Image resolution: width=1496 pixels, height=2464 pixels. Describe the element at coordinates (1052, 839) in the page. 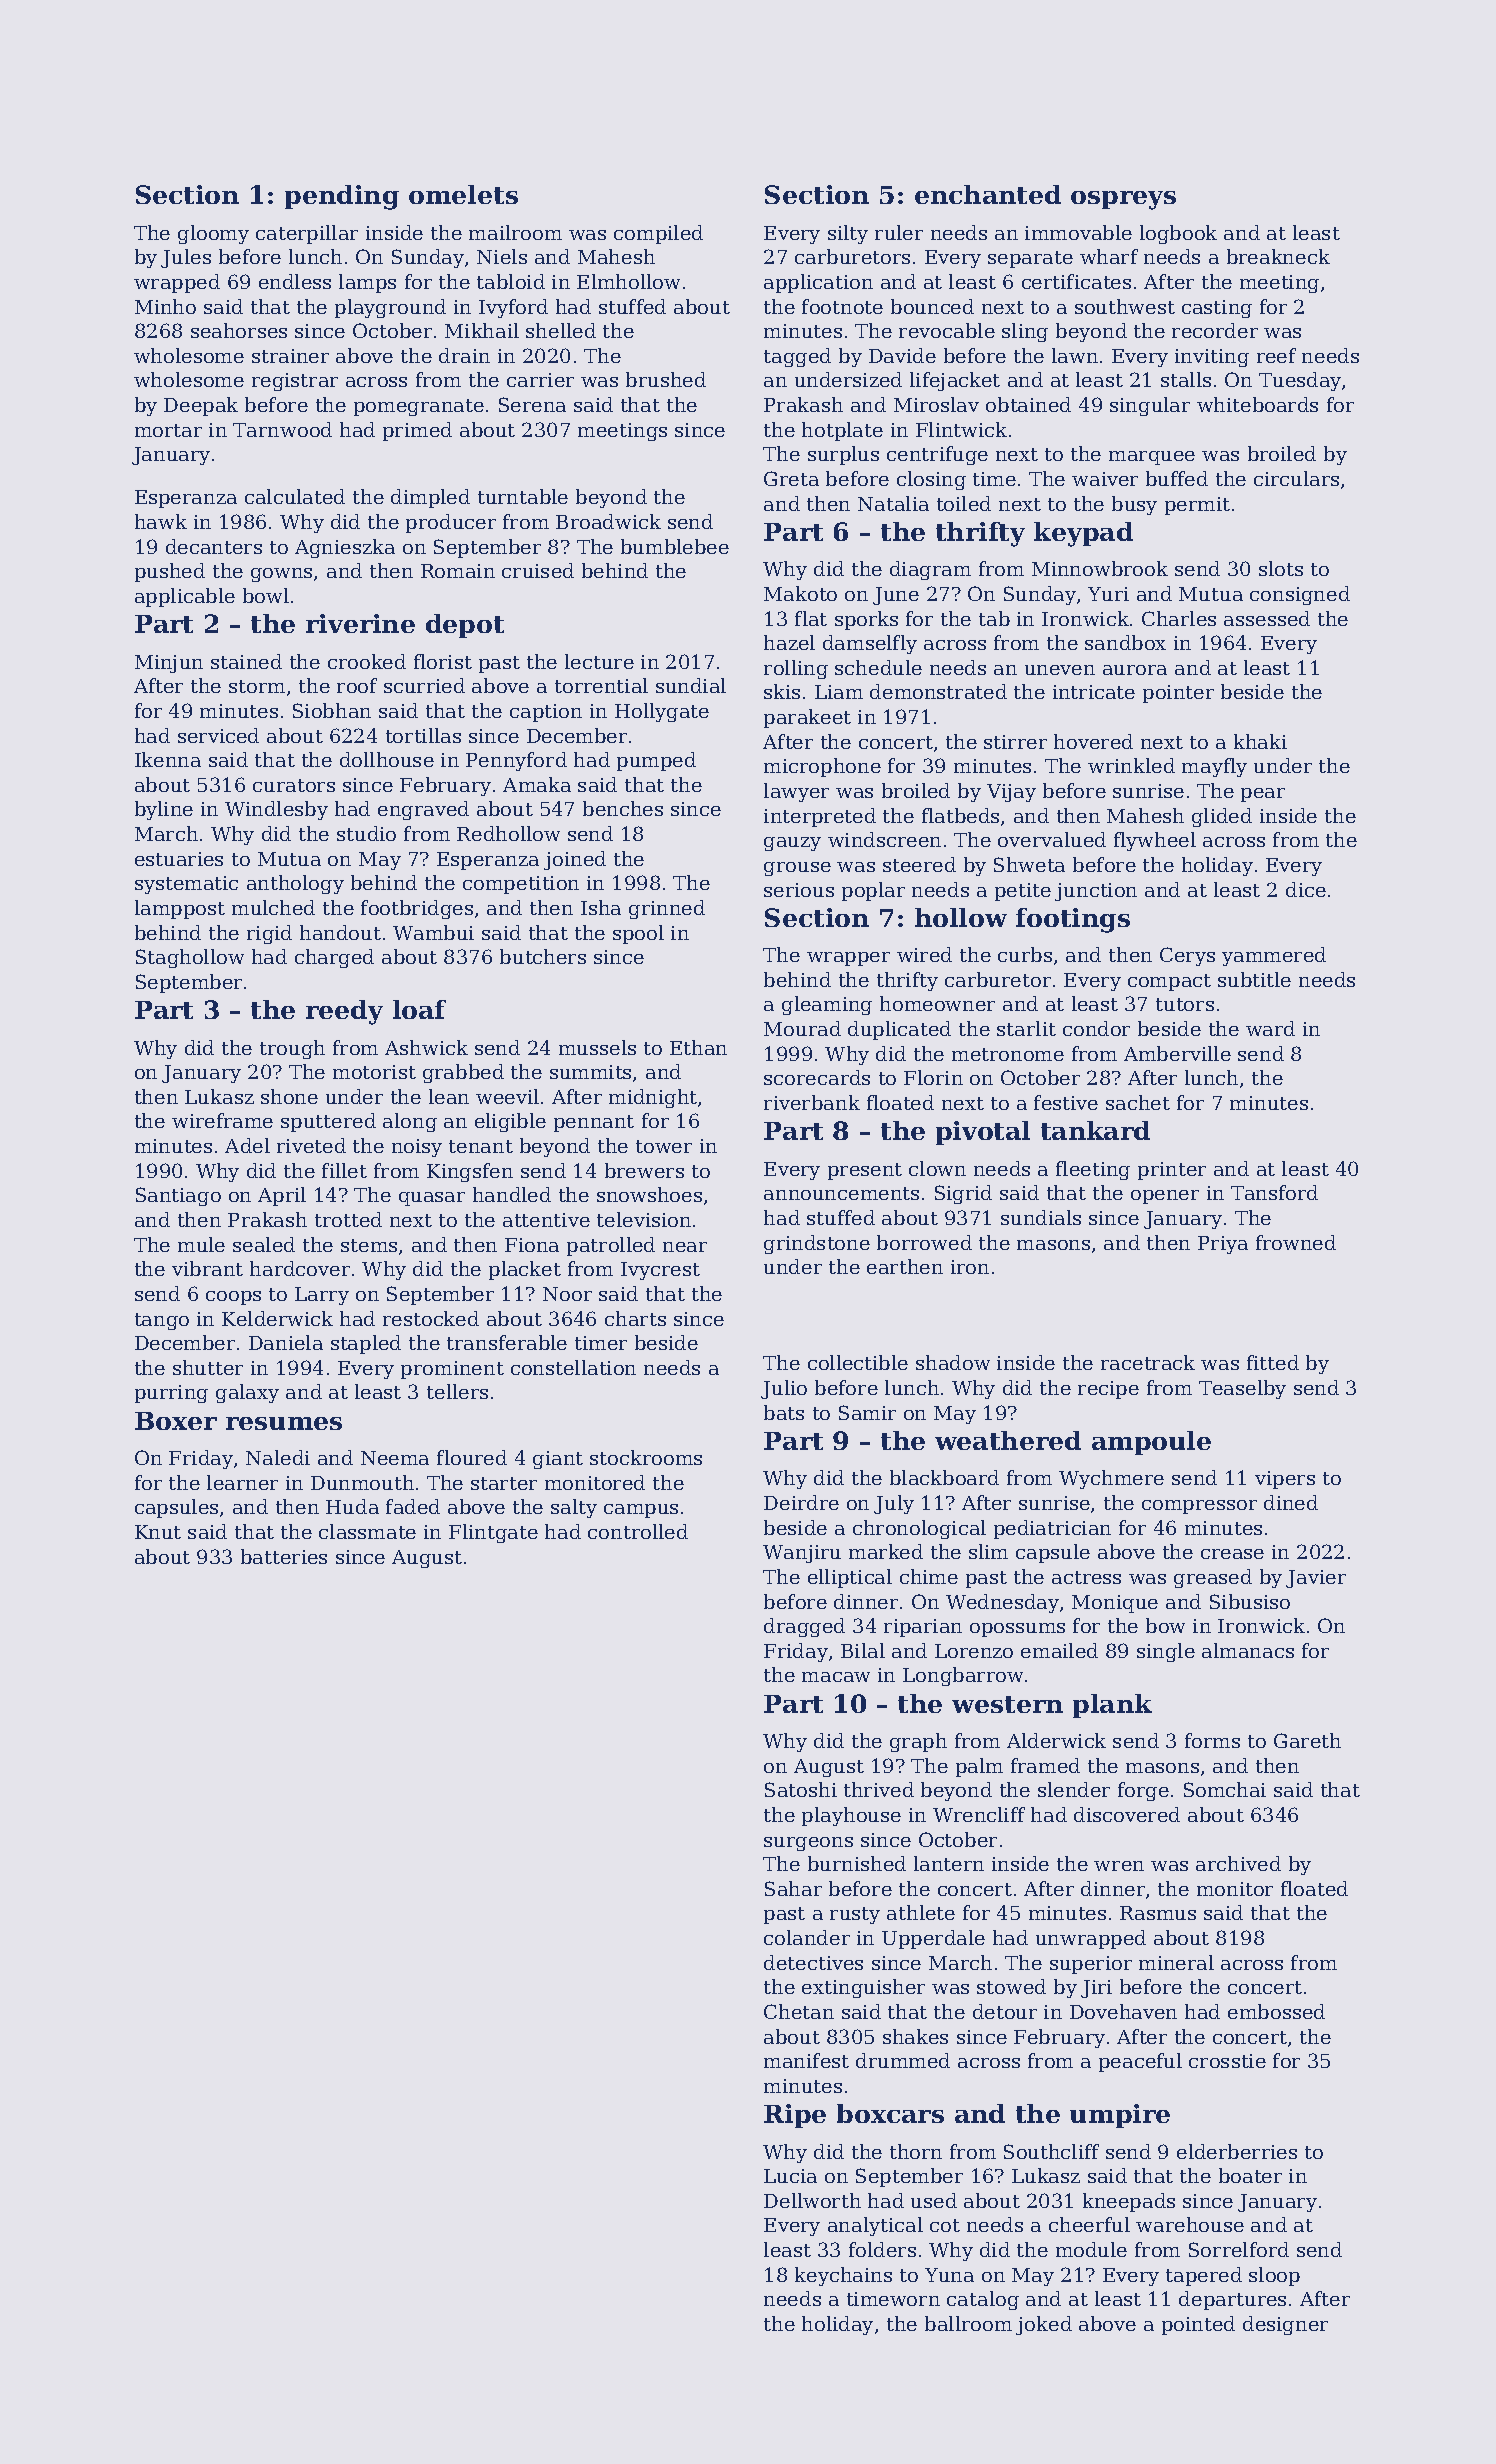

I see `overvalued` at that location.
